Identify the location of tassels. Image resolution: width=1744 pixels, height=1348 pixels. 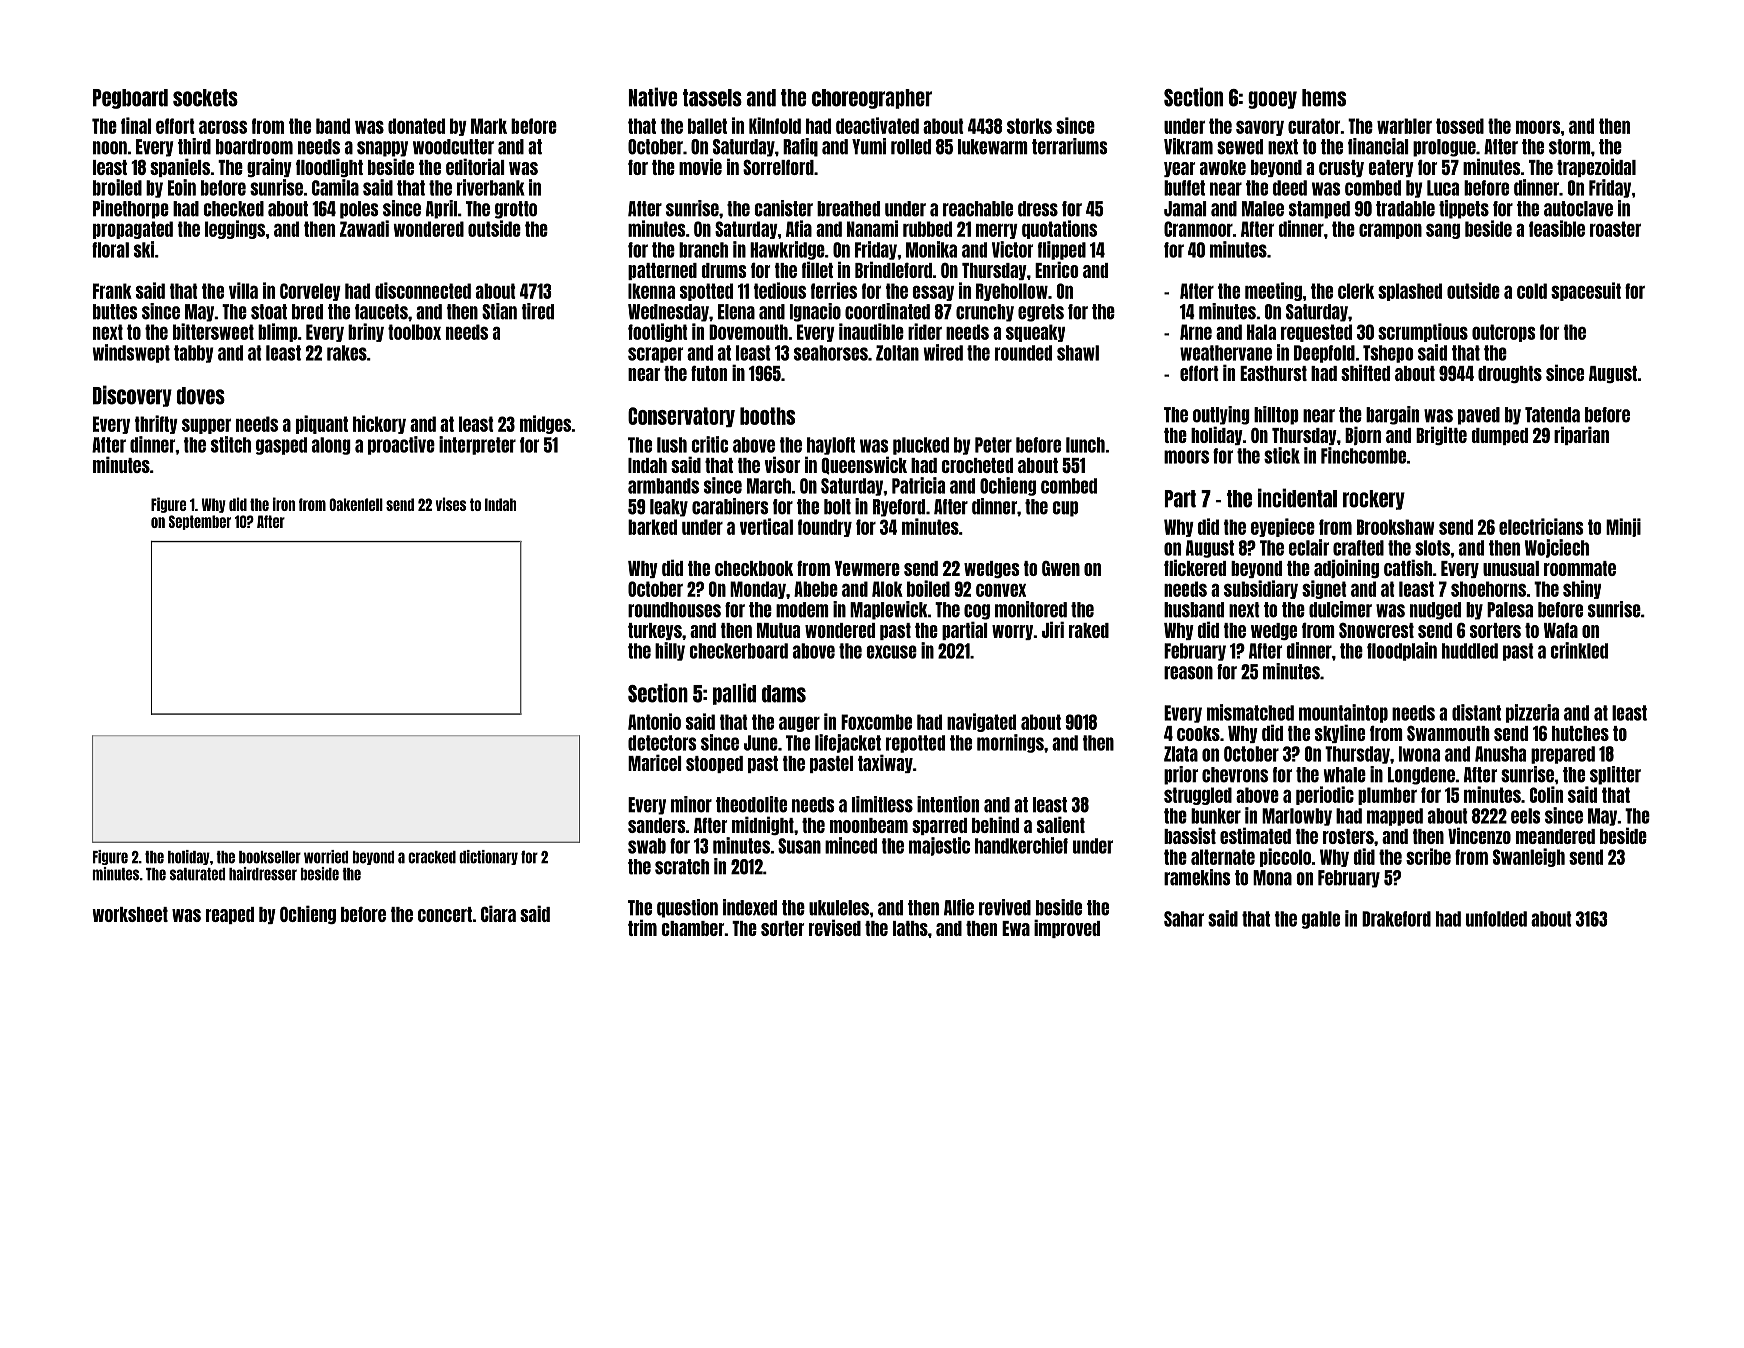
(712, 98).
